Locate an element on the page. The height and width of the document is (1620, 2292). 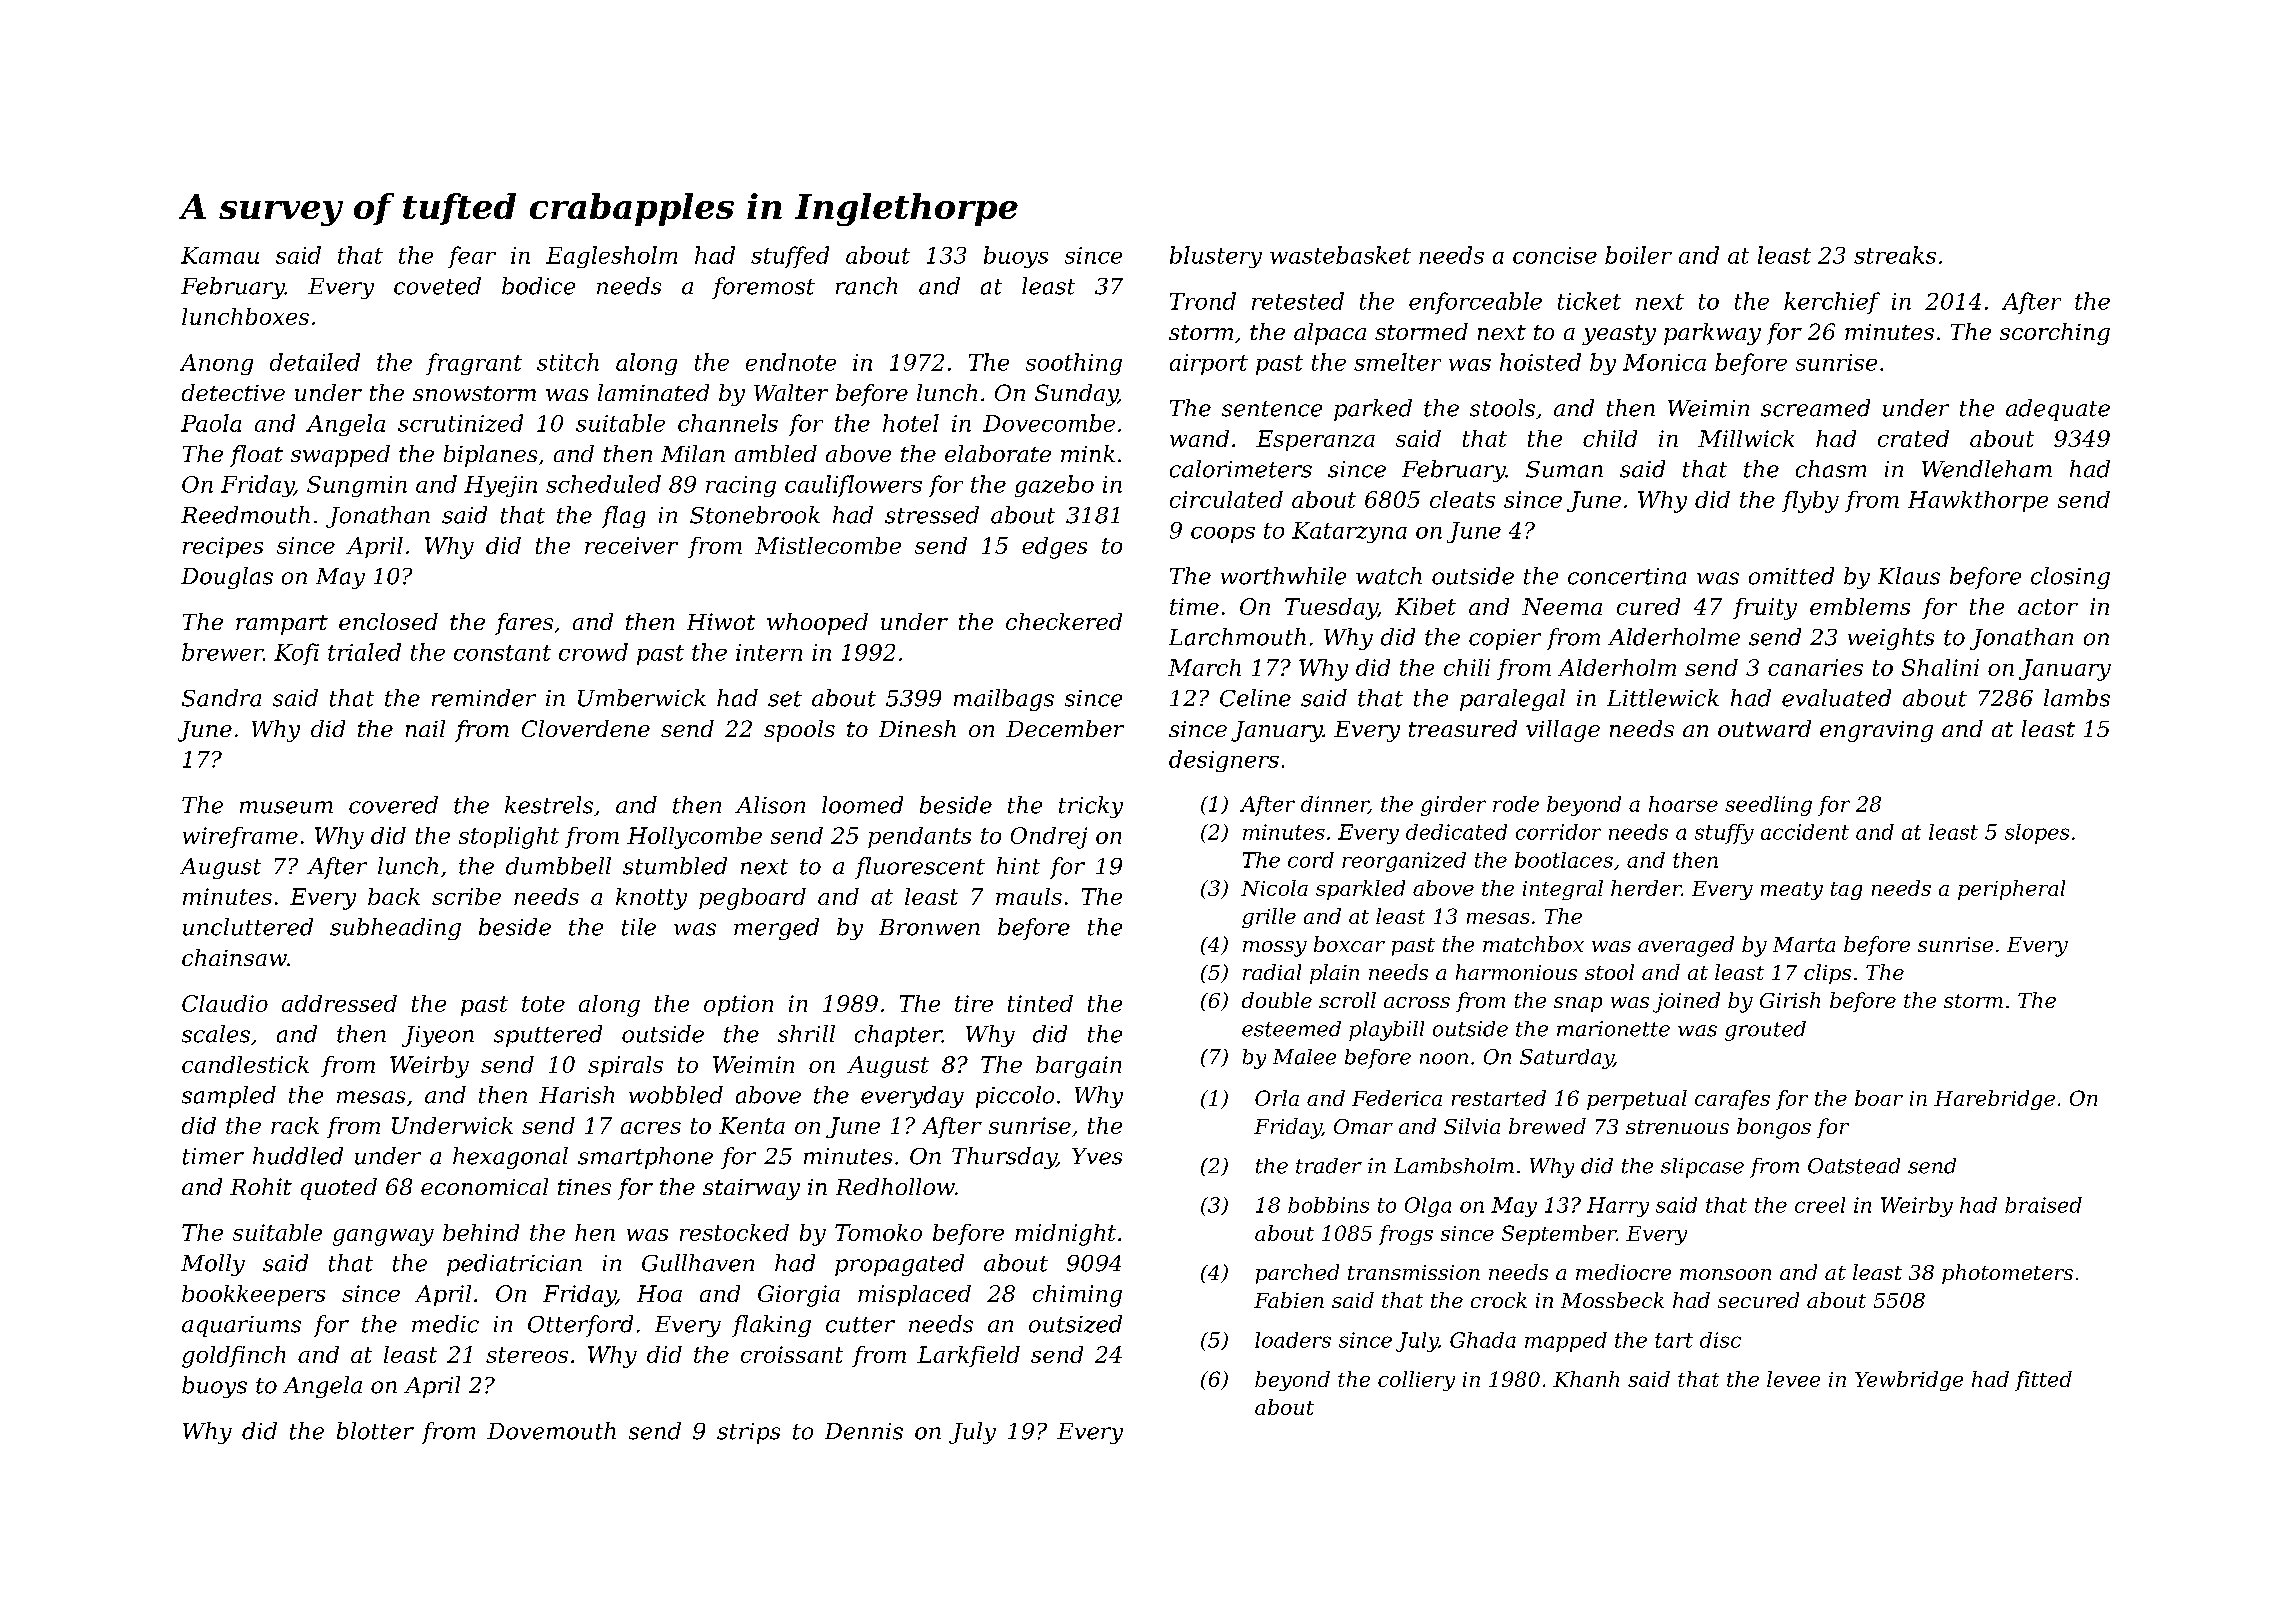
colliery is located at coordinates (1416, 1381).
